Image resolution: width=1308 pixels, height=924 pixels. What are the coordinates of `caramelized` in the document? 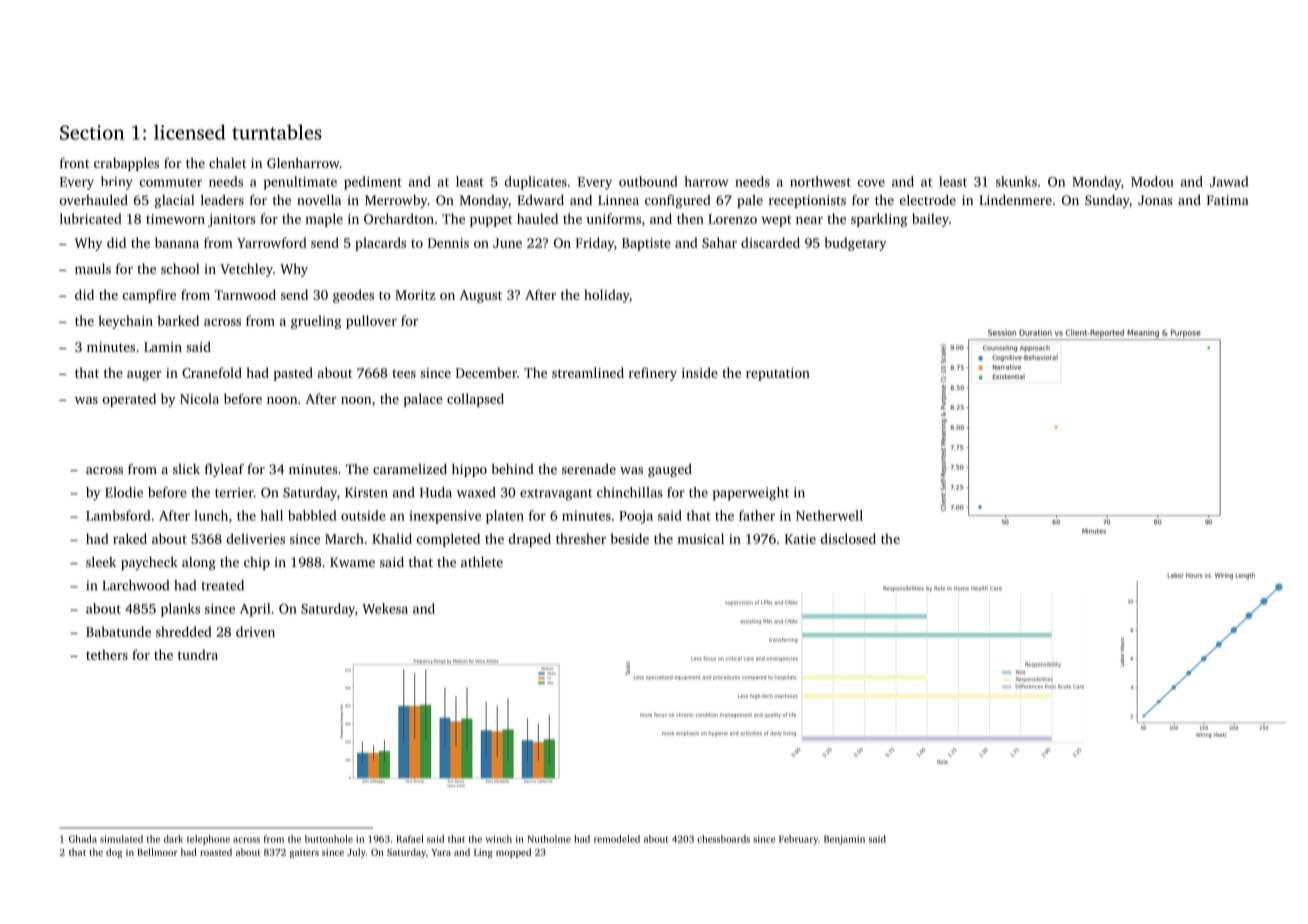 It's located at (410, 469).
